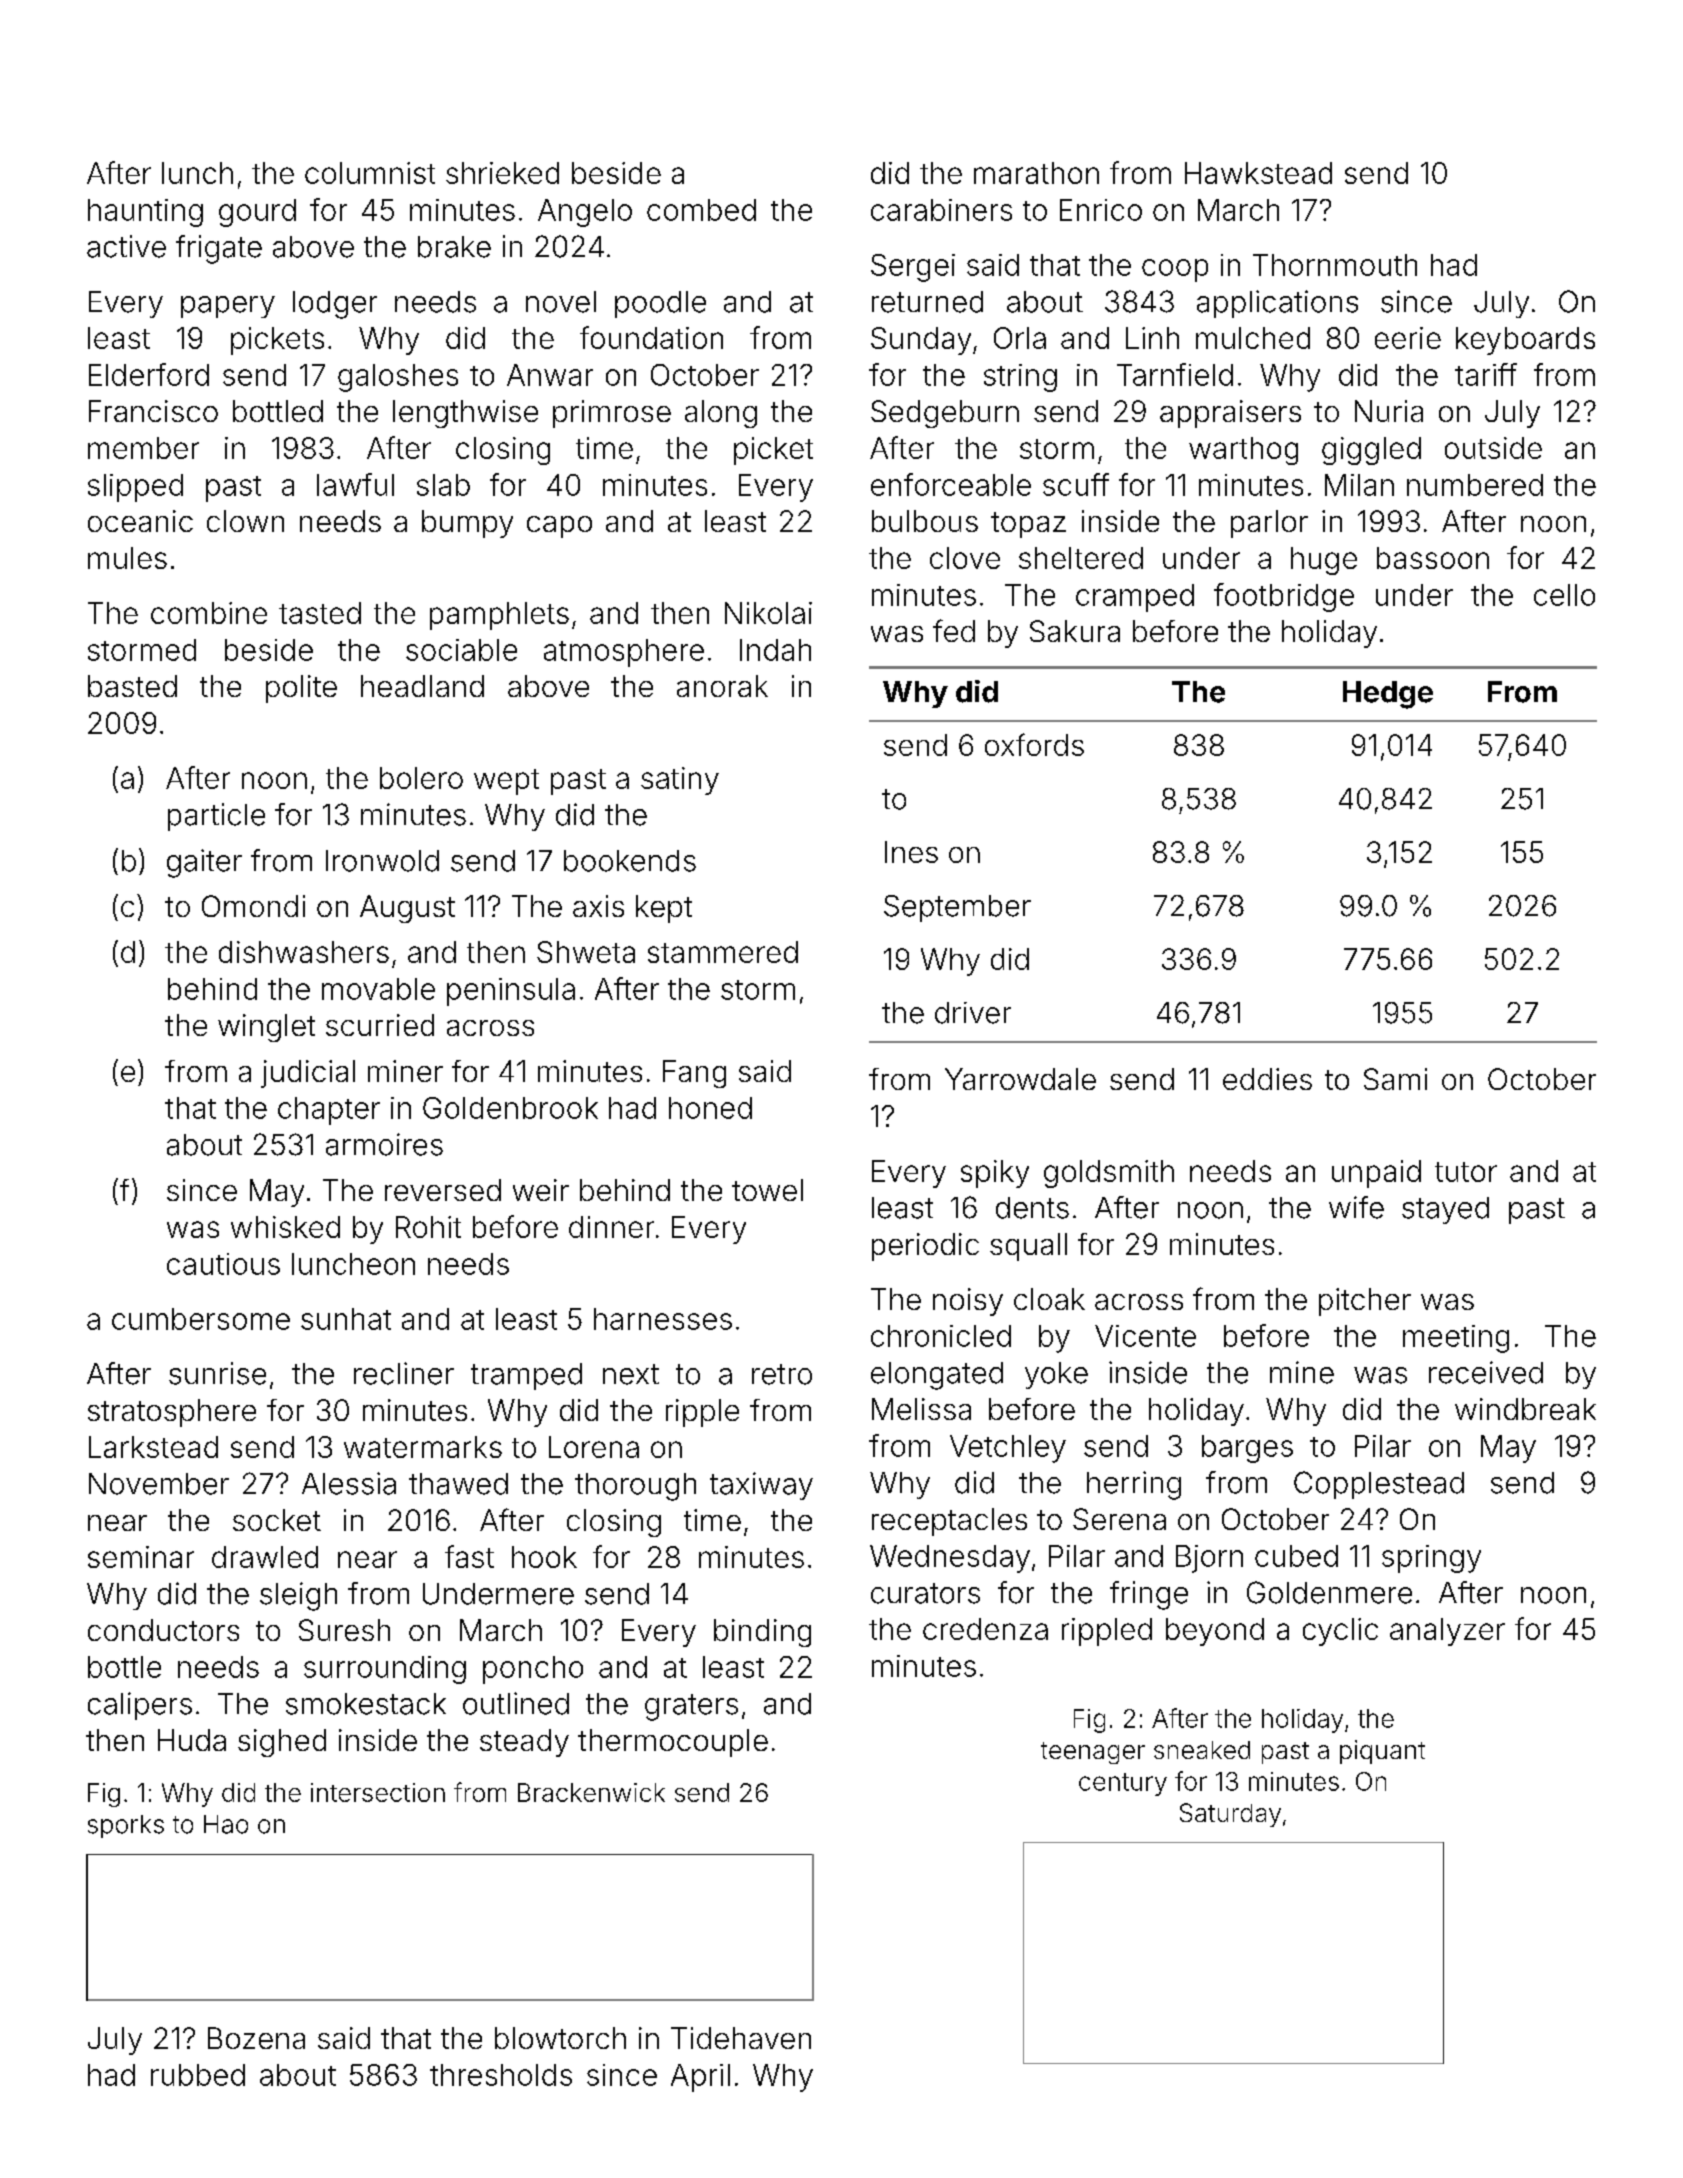  What do you see at coordinates (762, 1633) in the document?
I see `binding` at bounding box center [762, 1633].
